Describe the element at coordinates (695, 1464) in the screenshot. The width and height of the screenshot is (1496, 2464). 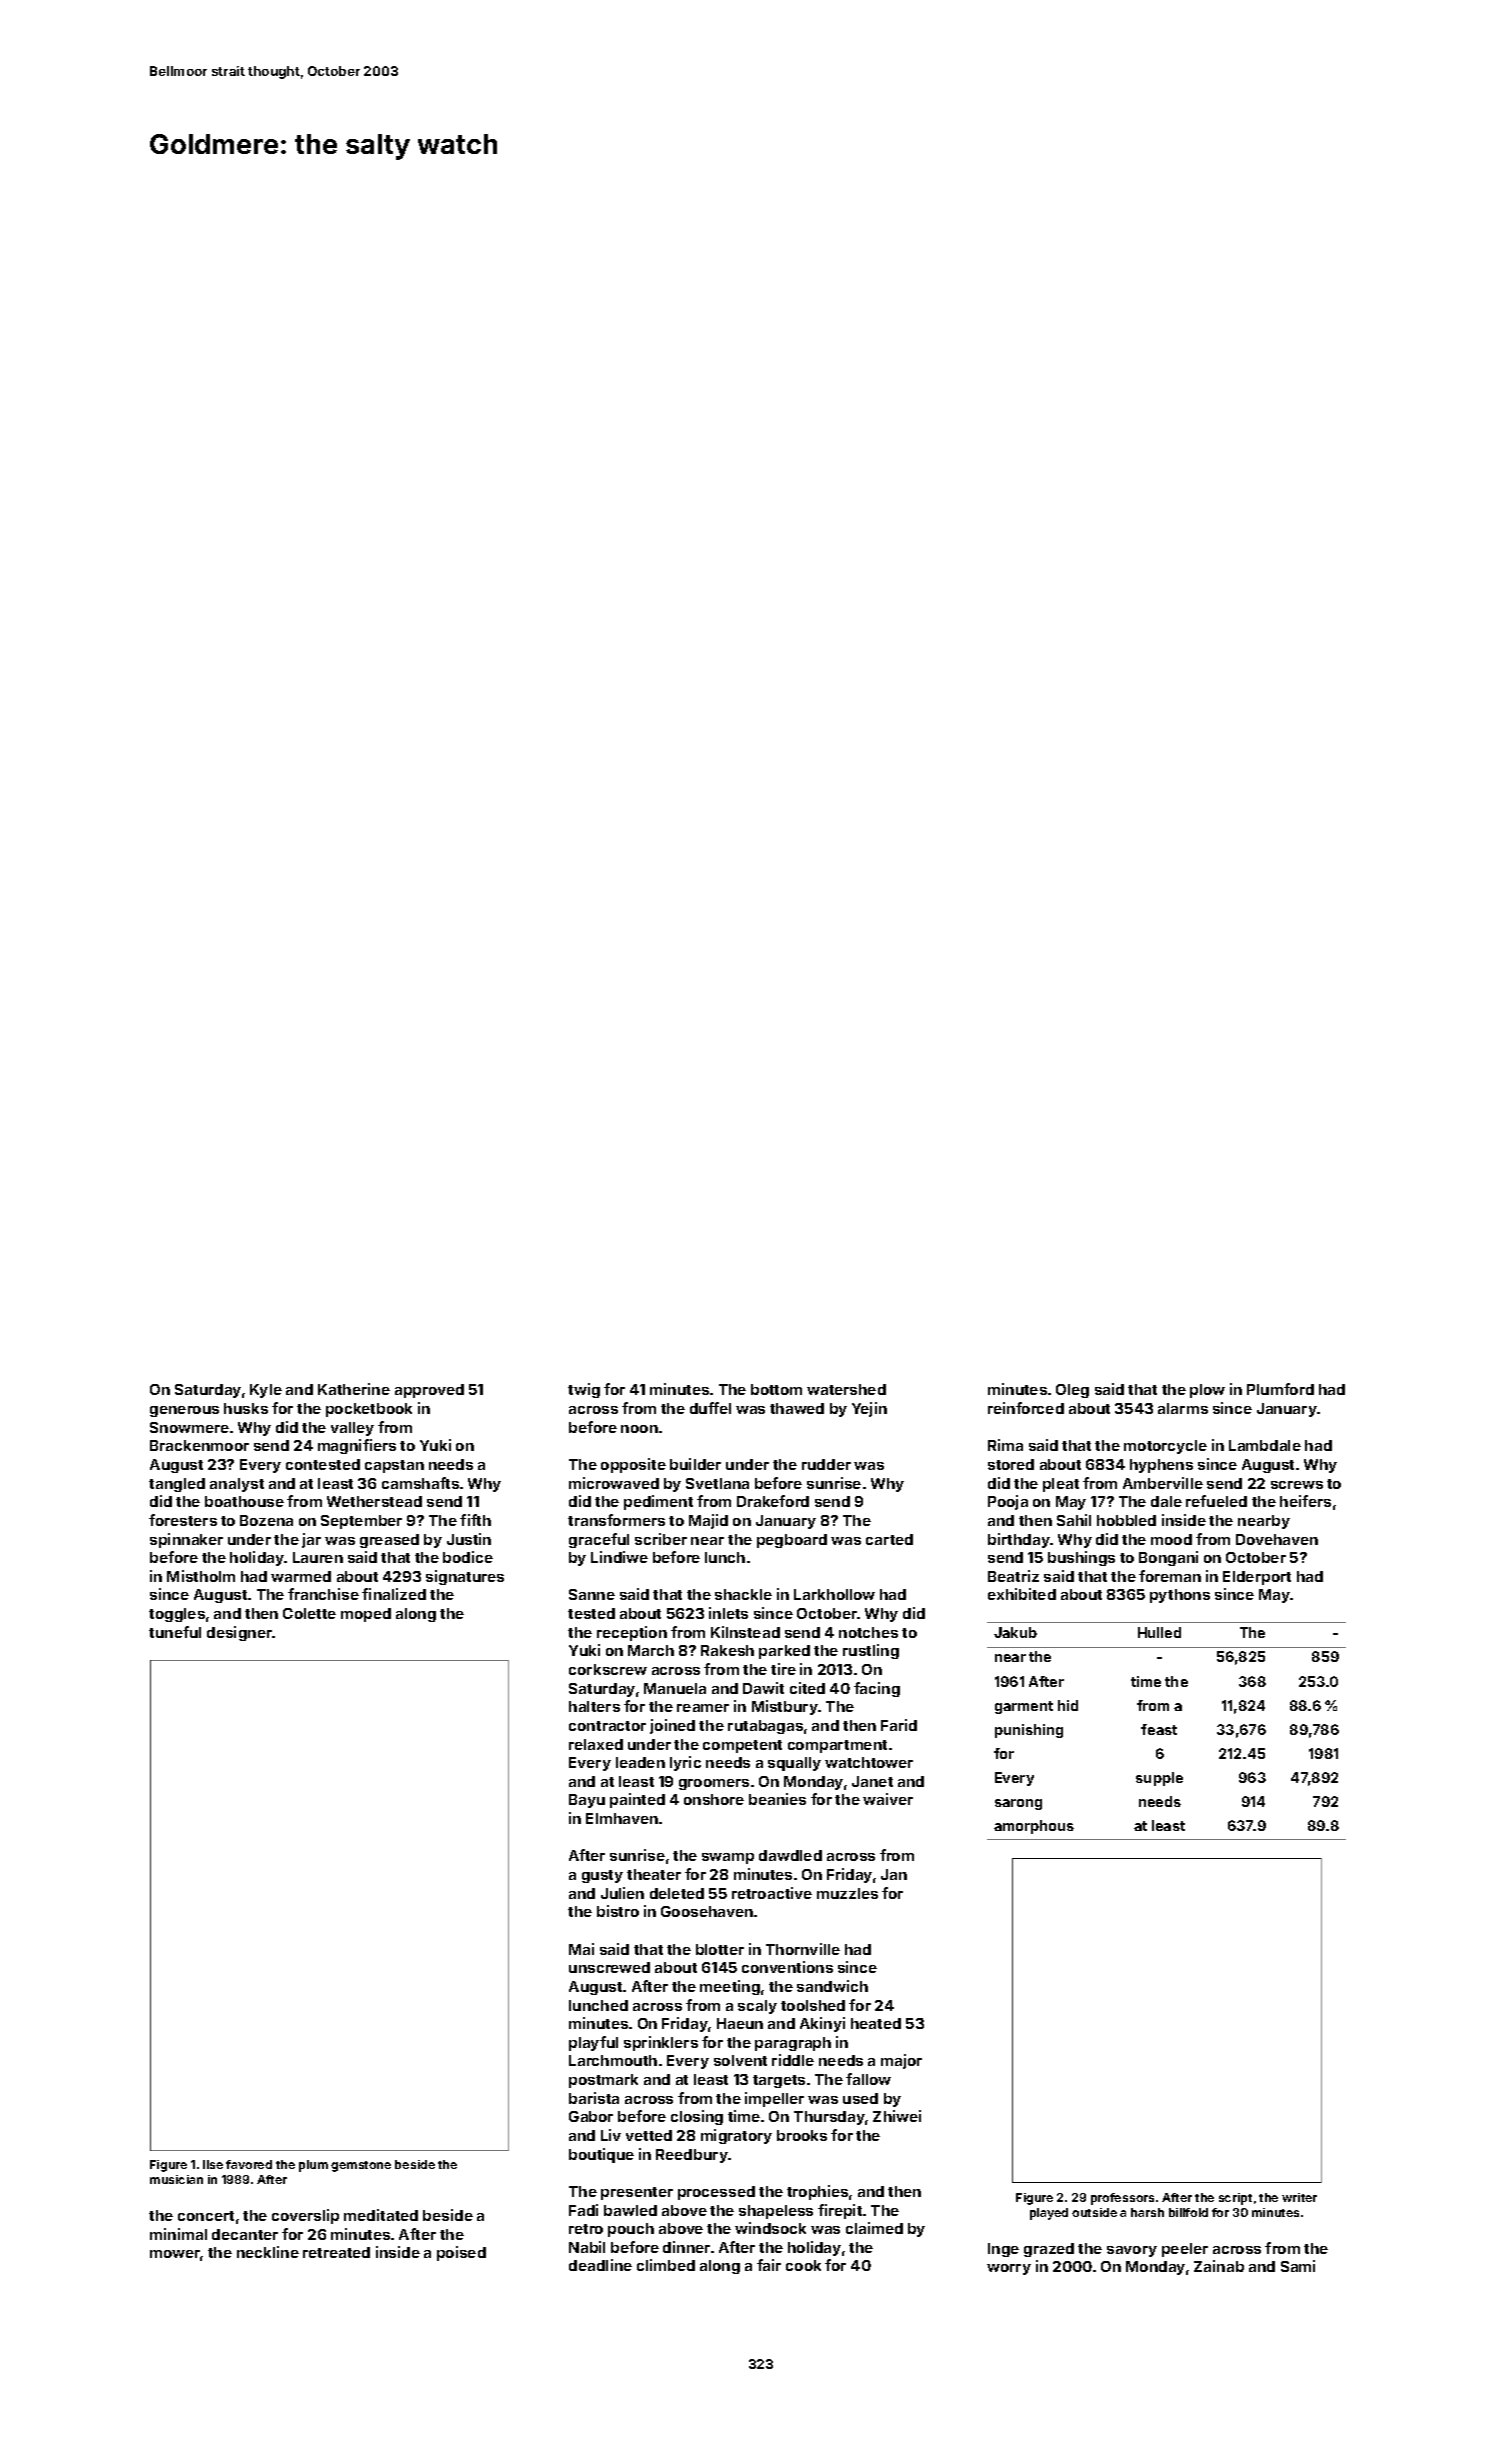
I see `builder` at that location.
